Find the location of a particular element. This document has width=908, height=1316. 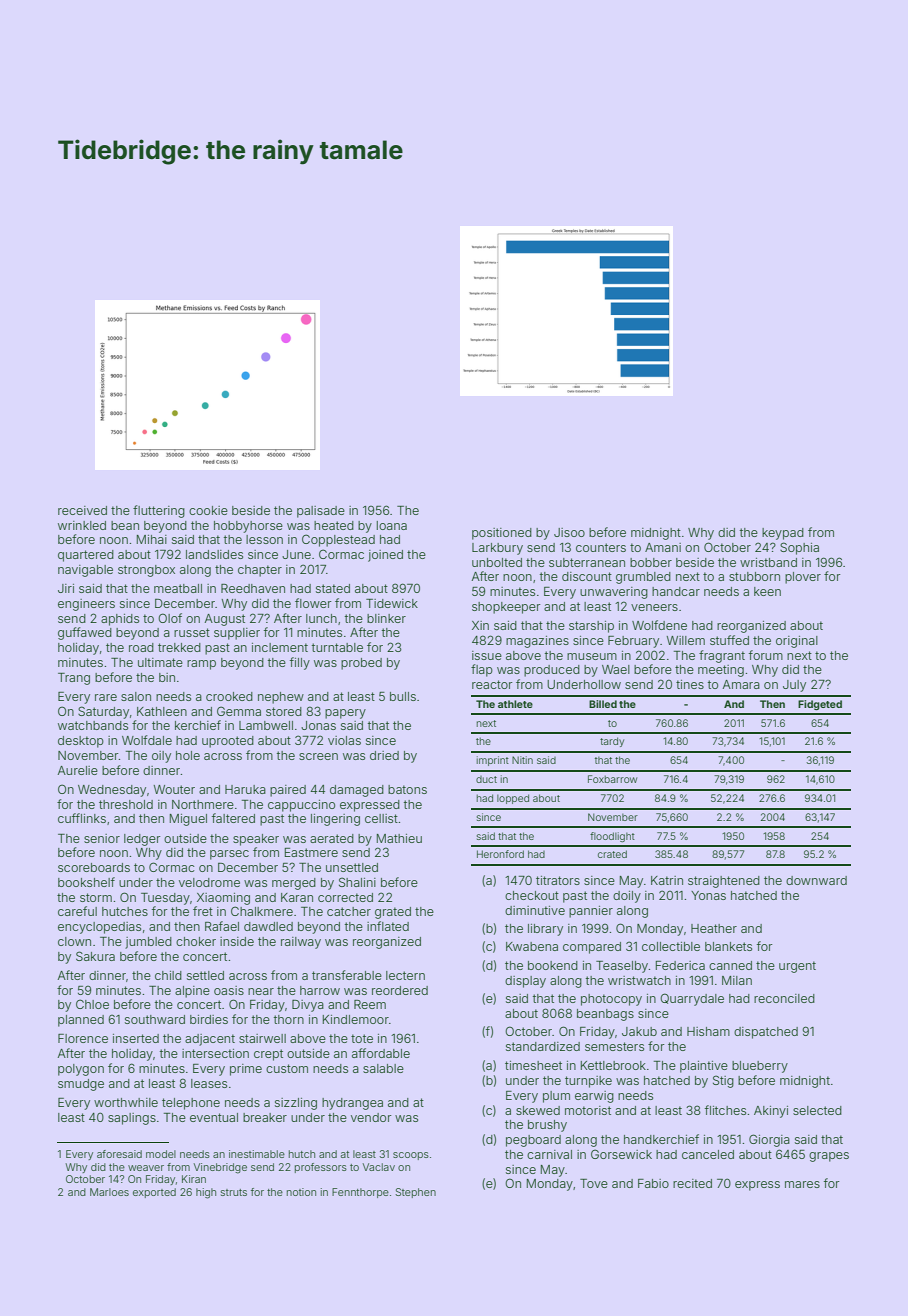

Marloes is located at coordinates (109, 1192).
